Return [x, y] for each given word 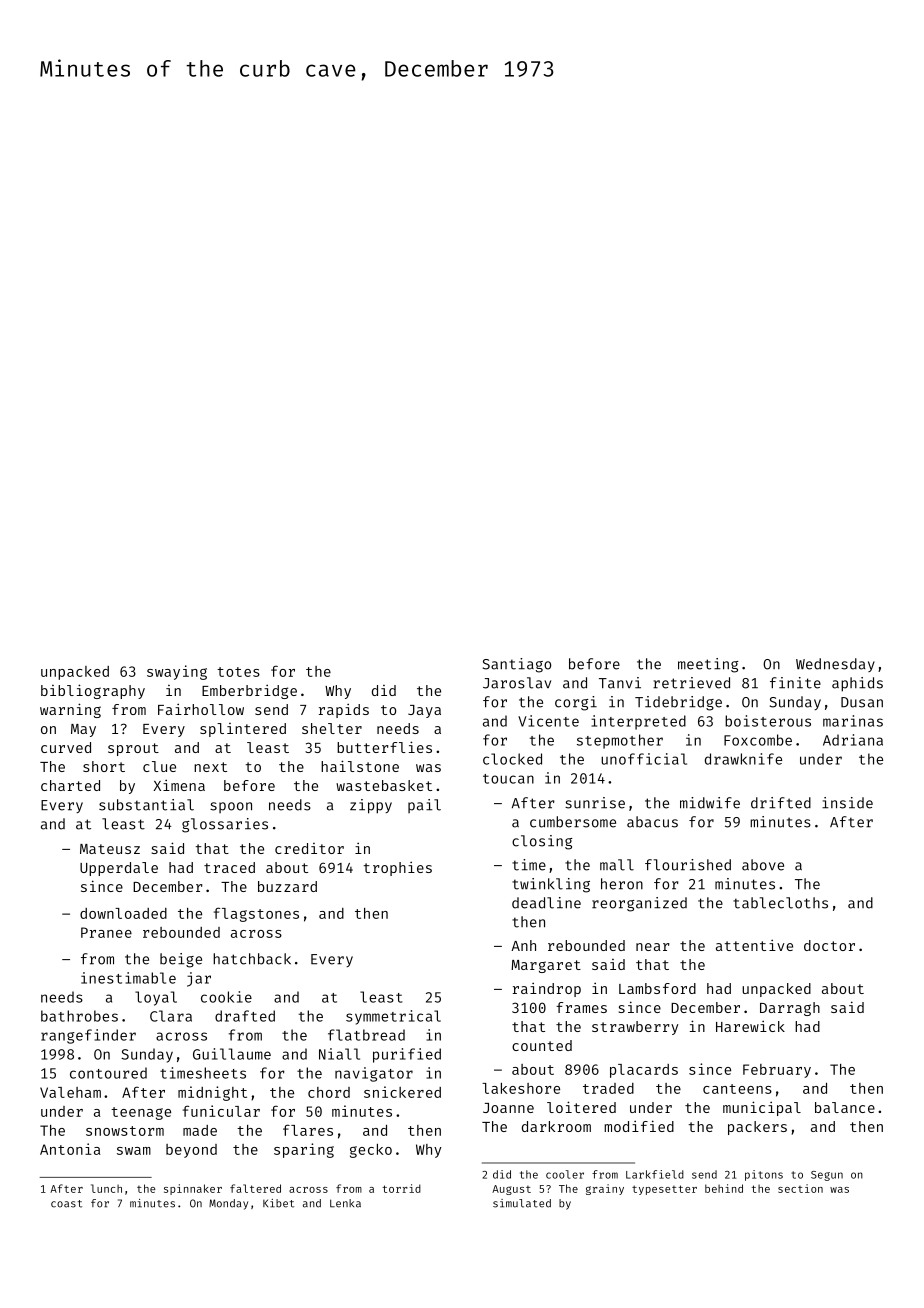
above [763, 865]
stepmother [620, 741]
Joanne [508, 1108]
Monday [228, 1204]
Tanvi [620, 683]
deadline [546, 903]
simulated [522, 1203]
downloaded [123, 913]
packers [757, 1128]
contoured [108, 1073]
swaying [177, 672]
